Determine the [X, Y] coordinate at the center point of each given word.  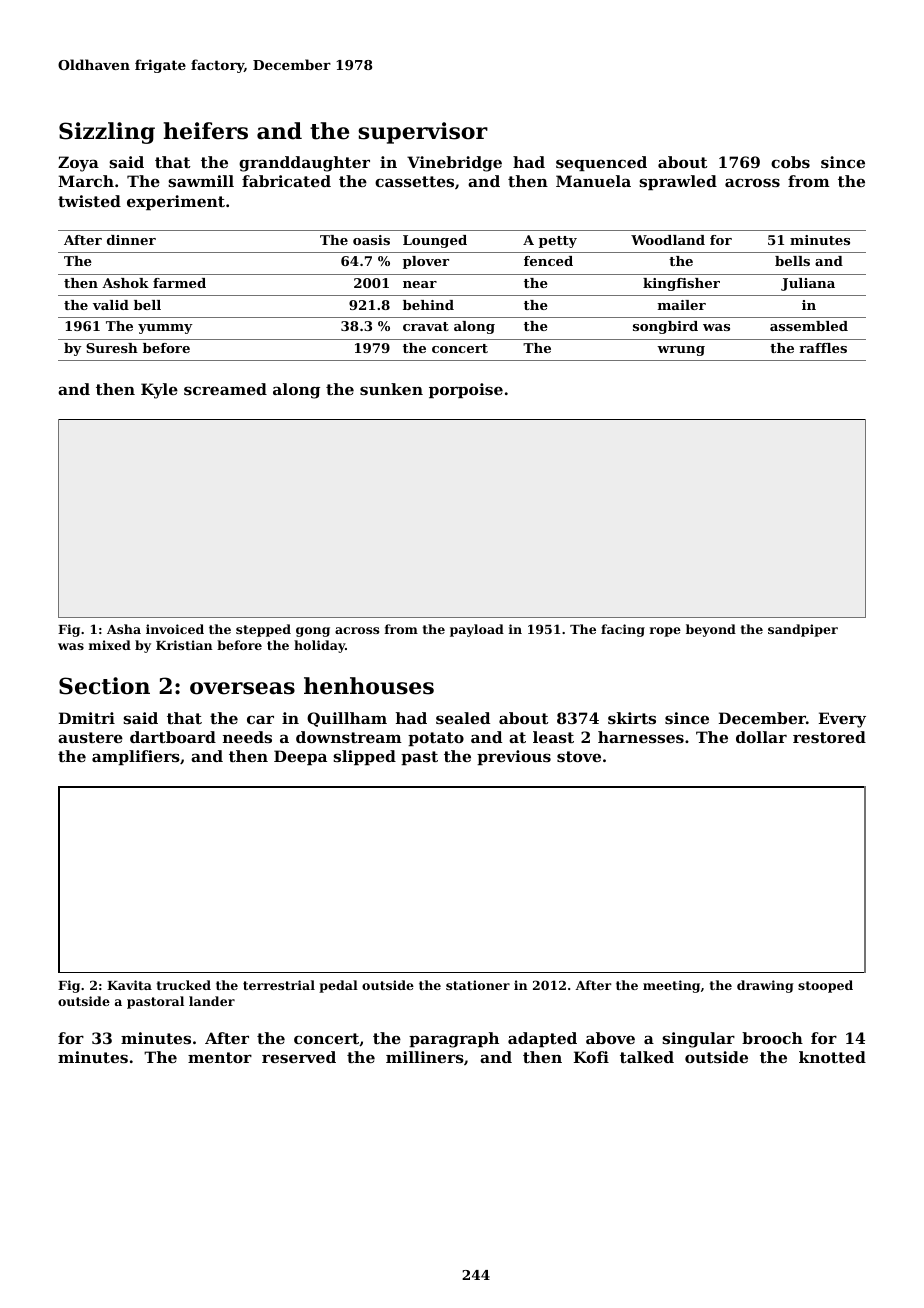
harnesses [641, 737]
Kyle [159, 391]
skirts [632, 718]
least [553, 737]
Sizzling [107, 133]
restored [829, 737]
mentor [220, 1057]
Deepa [300, 757]
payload [477, 630]
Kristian [184, 645]
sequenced [601, 163]
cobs [790, 162]
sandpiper [803, 630]
